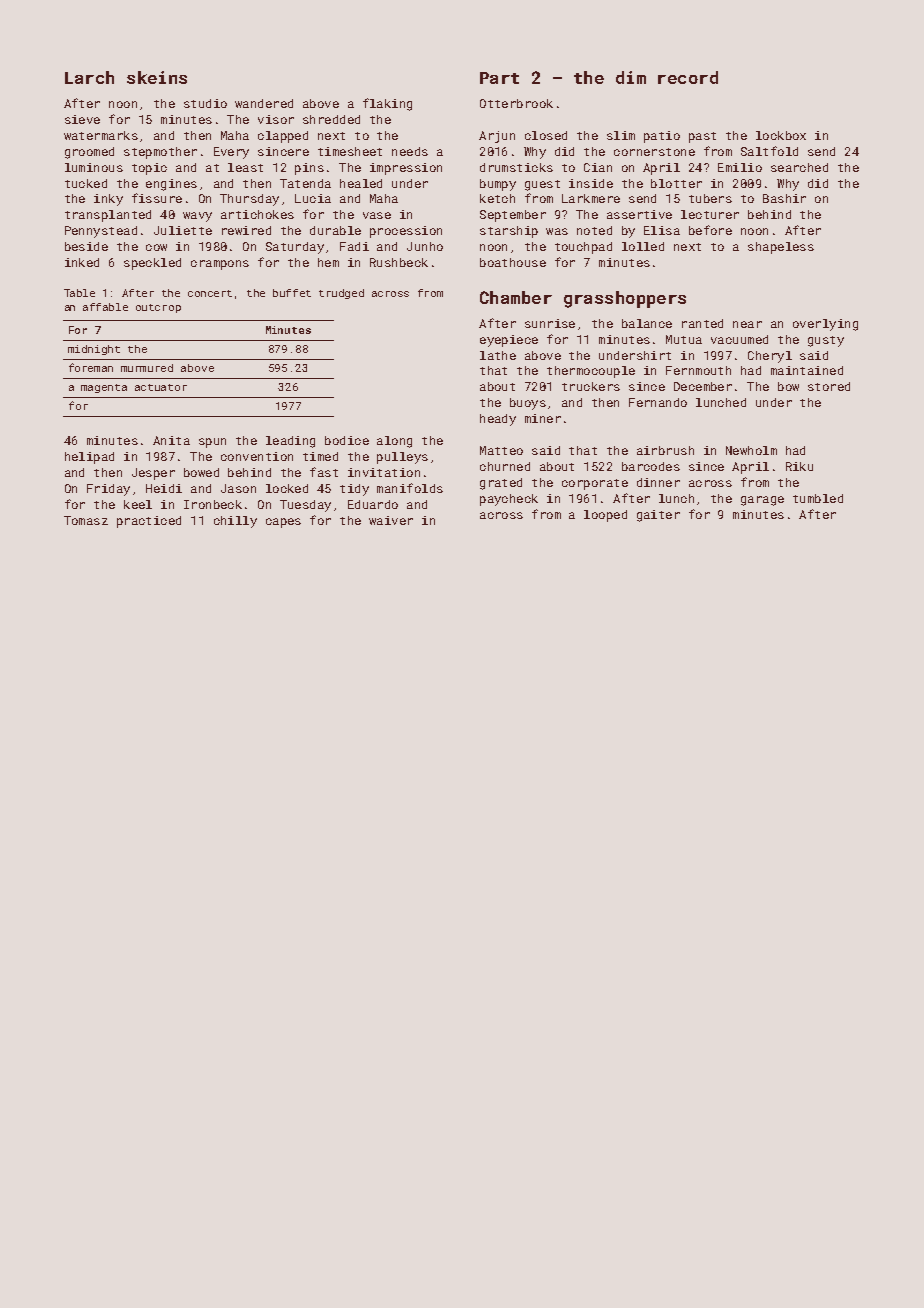  Describe the element at coordinates (710, 198) in the screenshot. I see `tubers` at that location.
